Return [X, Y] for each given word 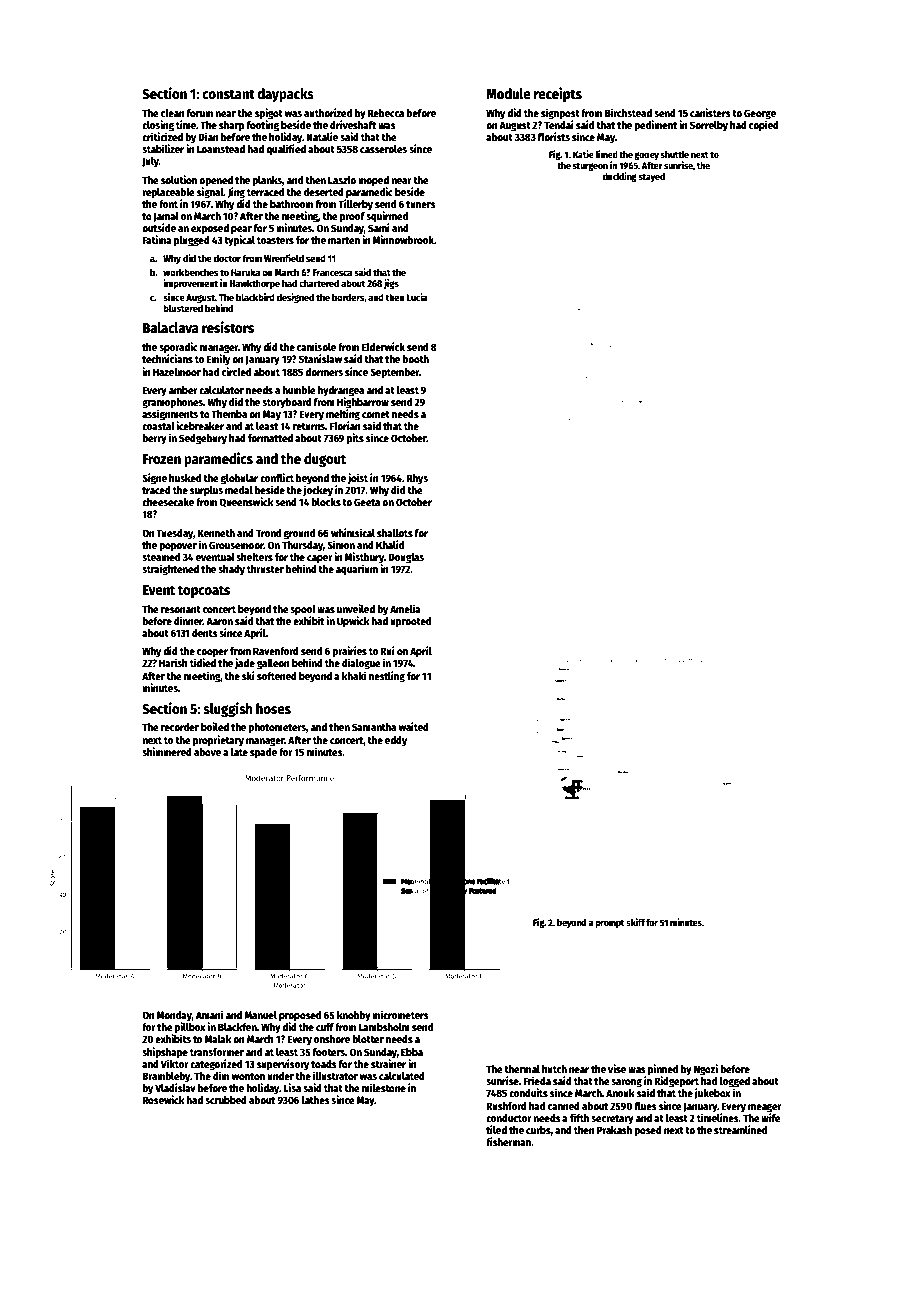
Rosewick [163, 1099]
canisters [710, 112]
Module [508, 93]
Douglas [406, 558]
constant [228, 94]
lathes [316, 1100]
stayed [652, 177]
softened [277, 676]
